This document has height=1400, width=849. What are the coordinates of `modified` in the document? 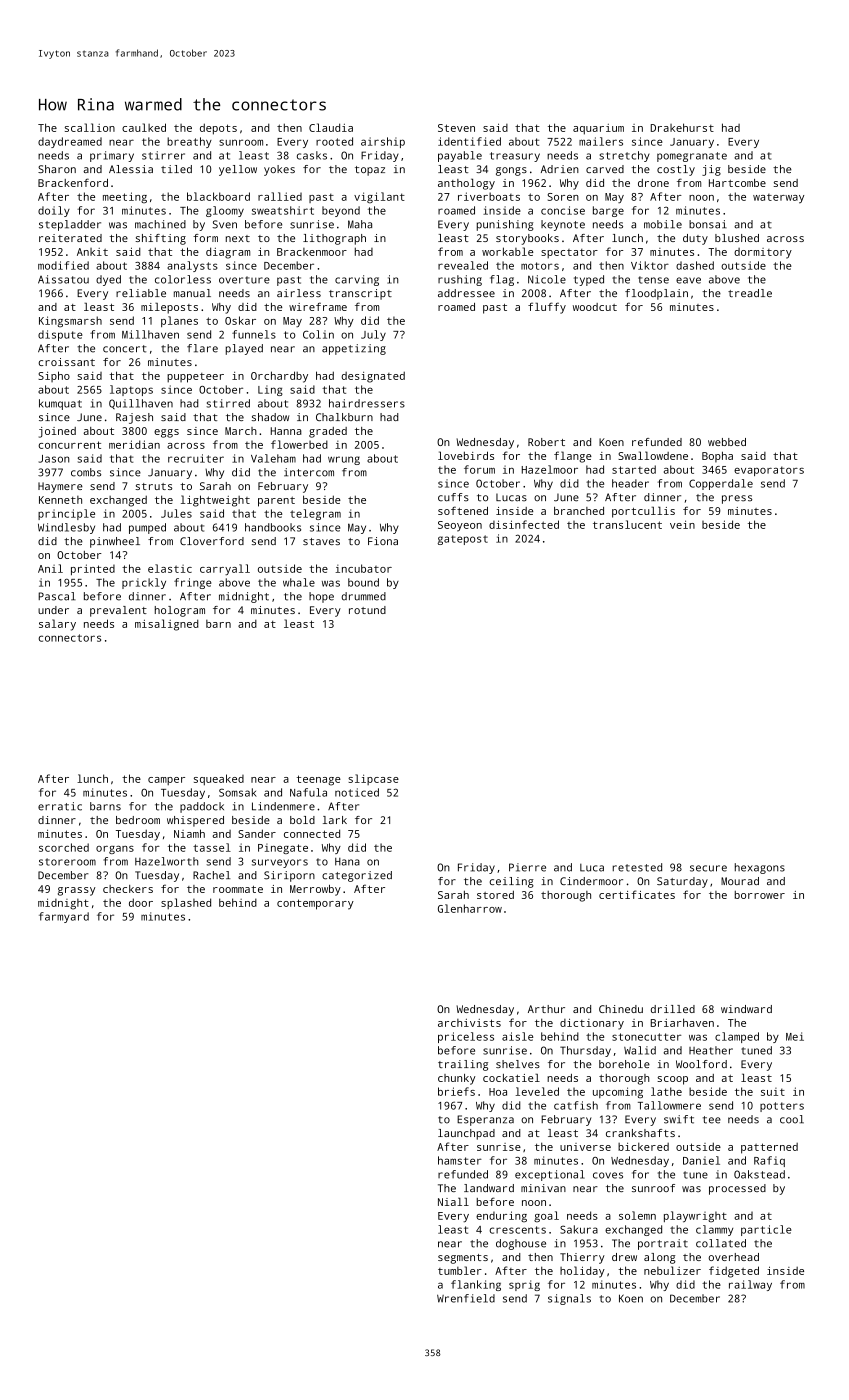 It's located at (63, 265).
